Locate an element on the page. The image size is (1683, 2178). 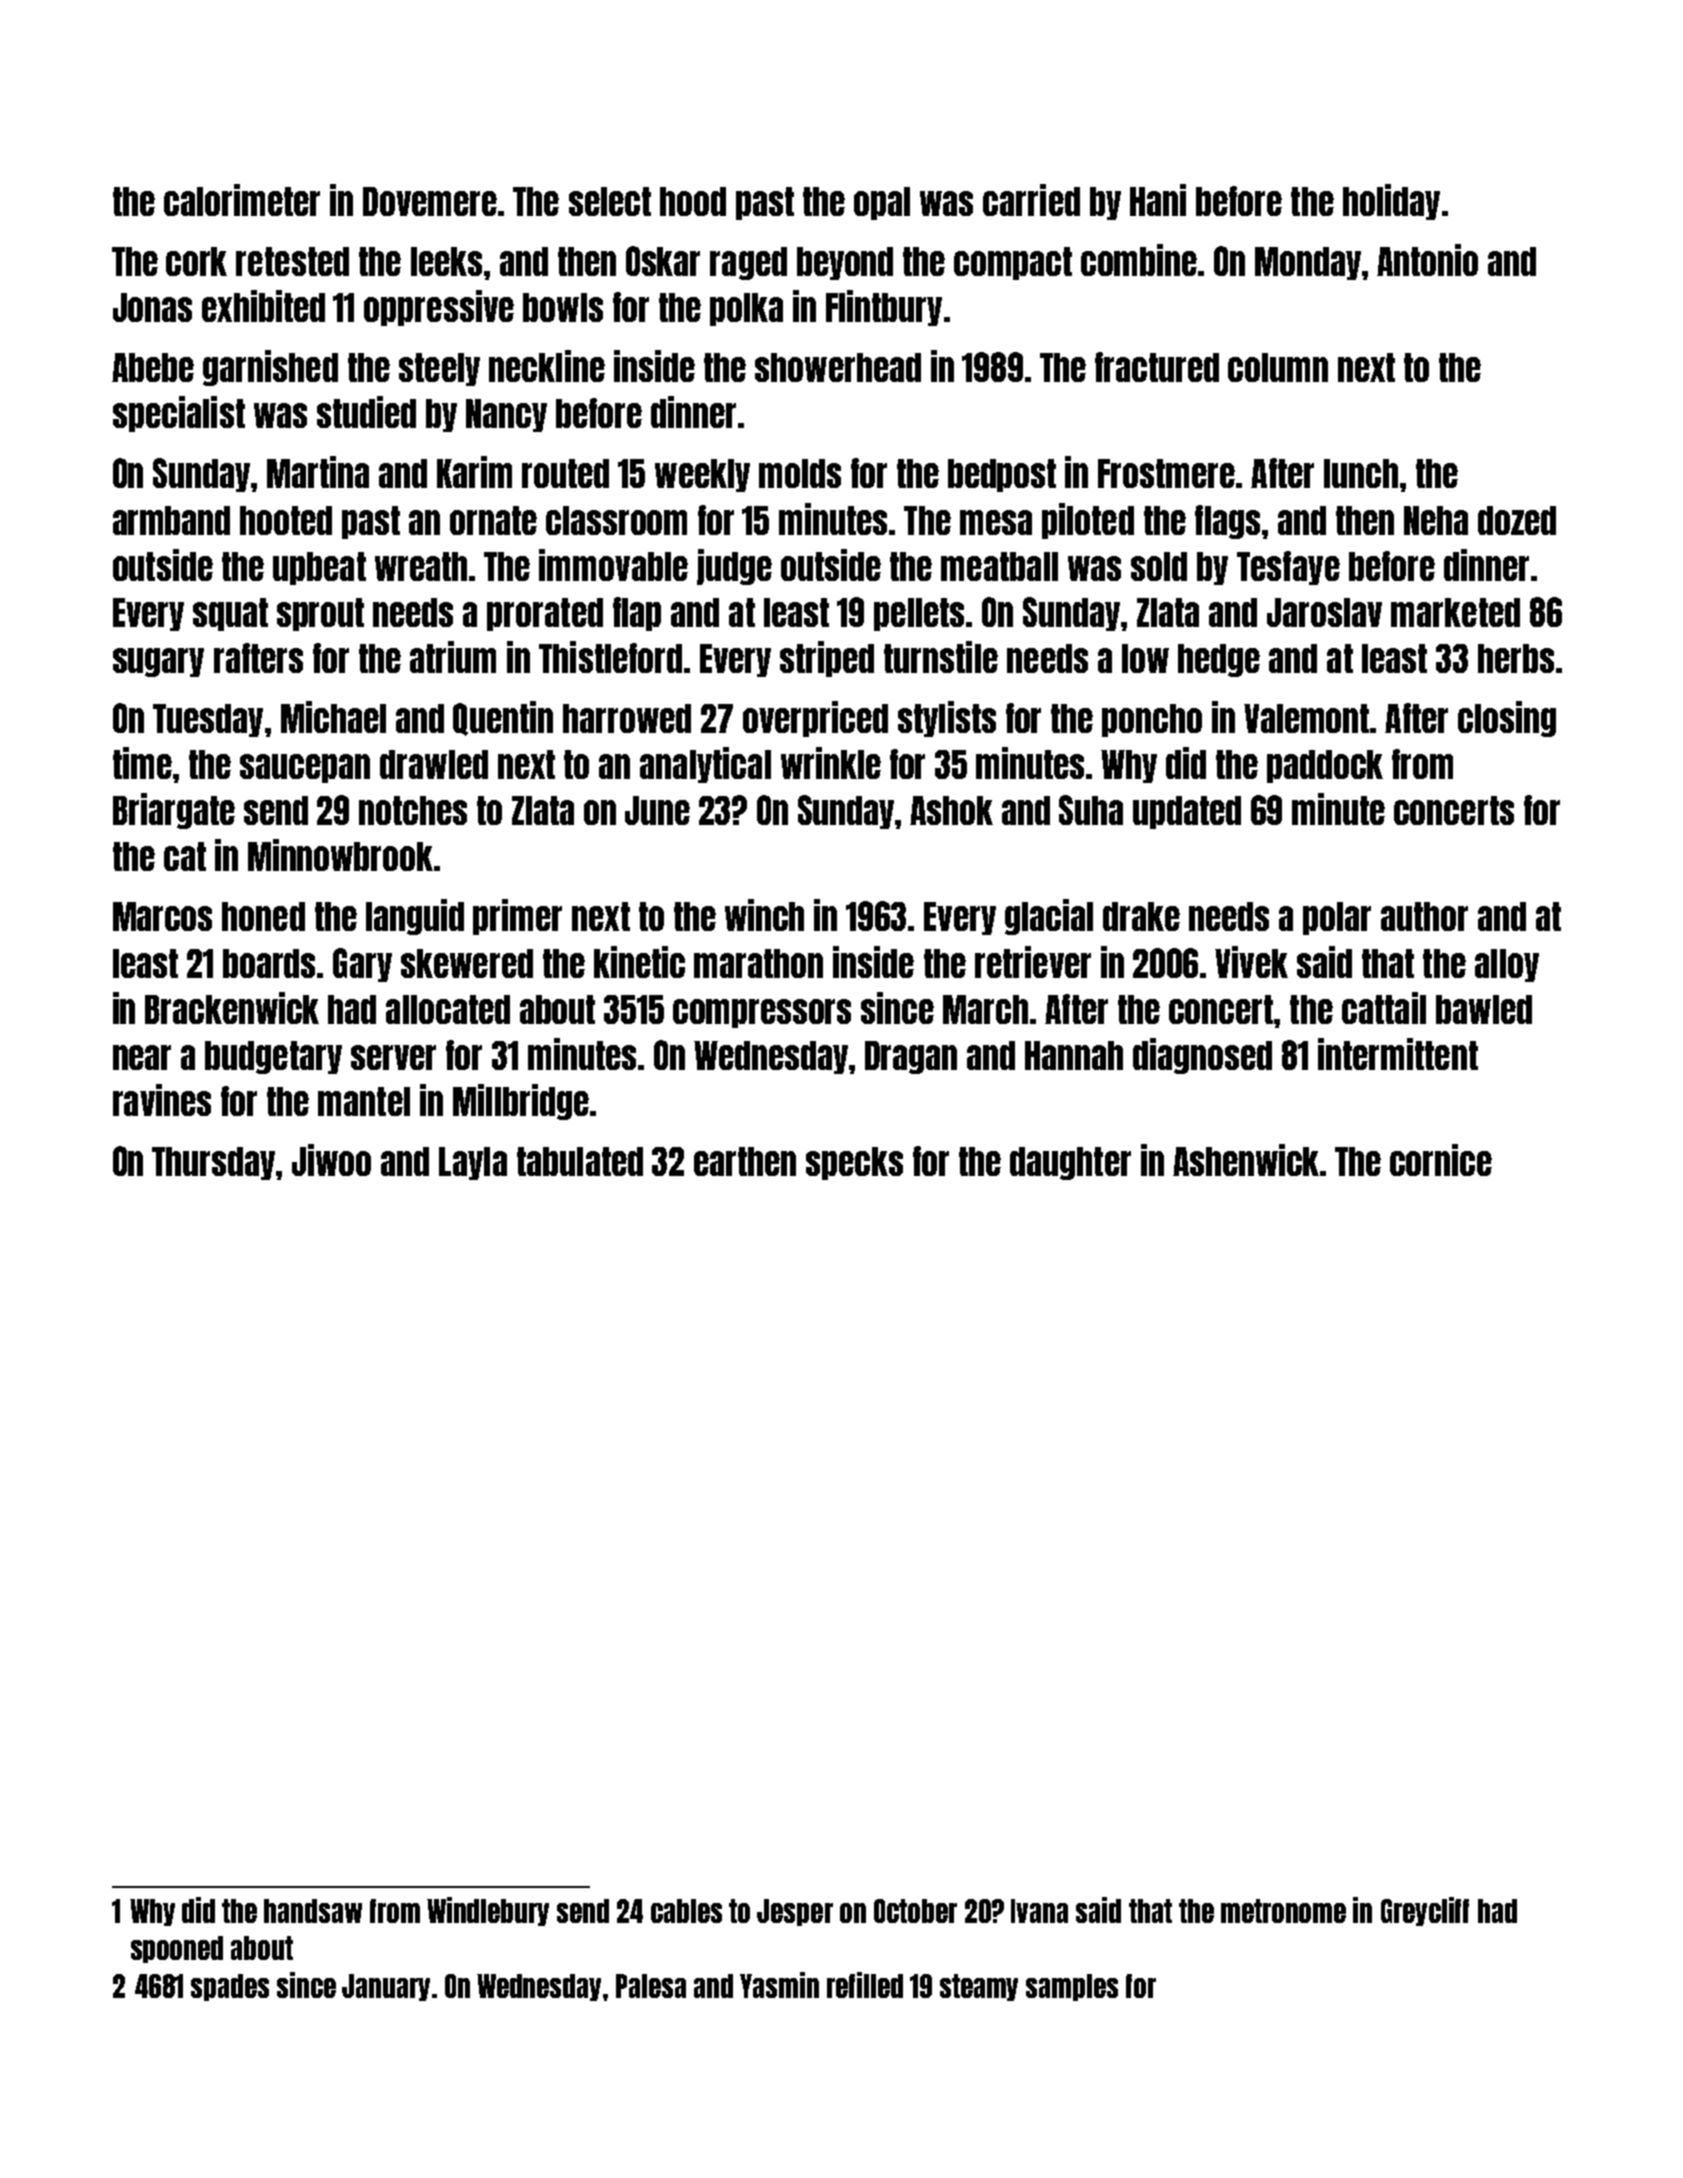
ravines is located at coordinates (162, 1100).
